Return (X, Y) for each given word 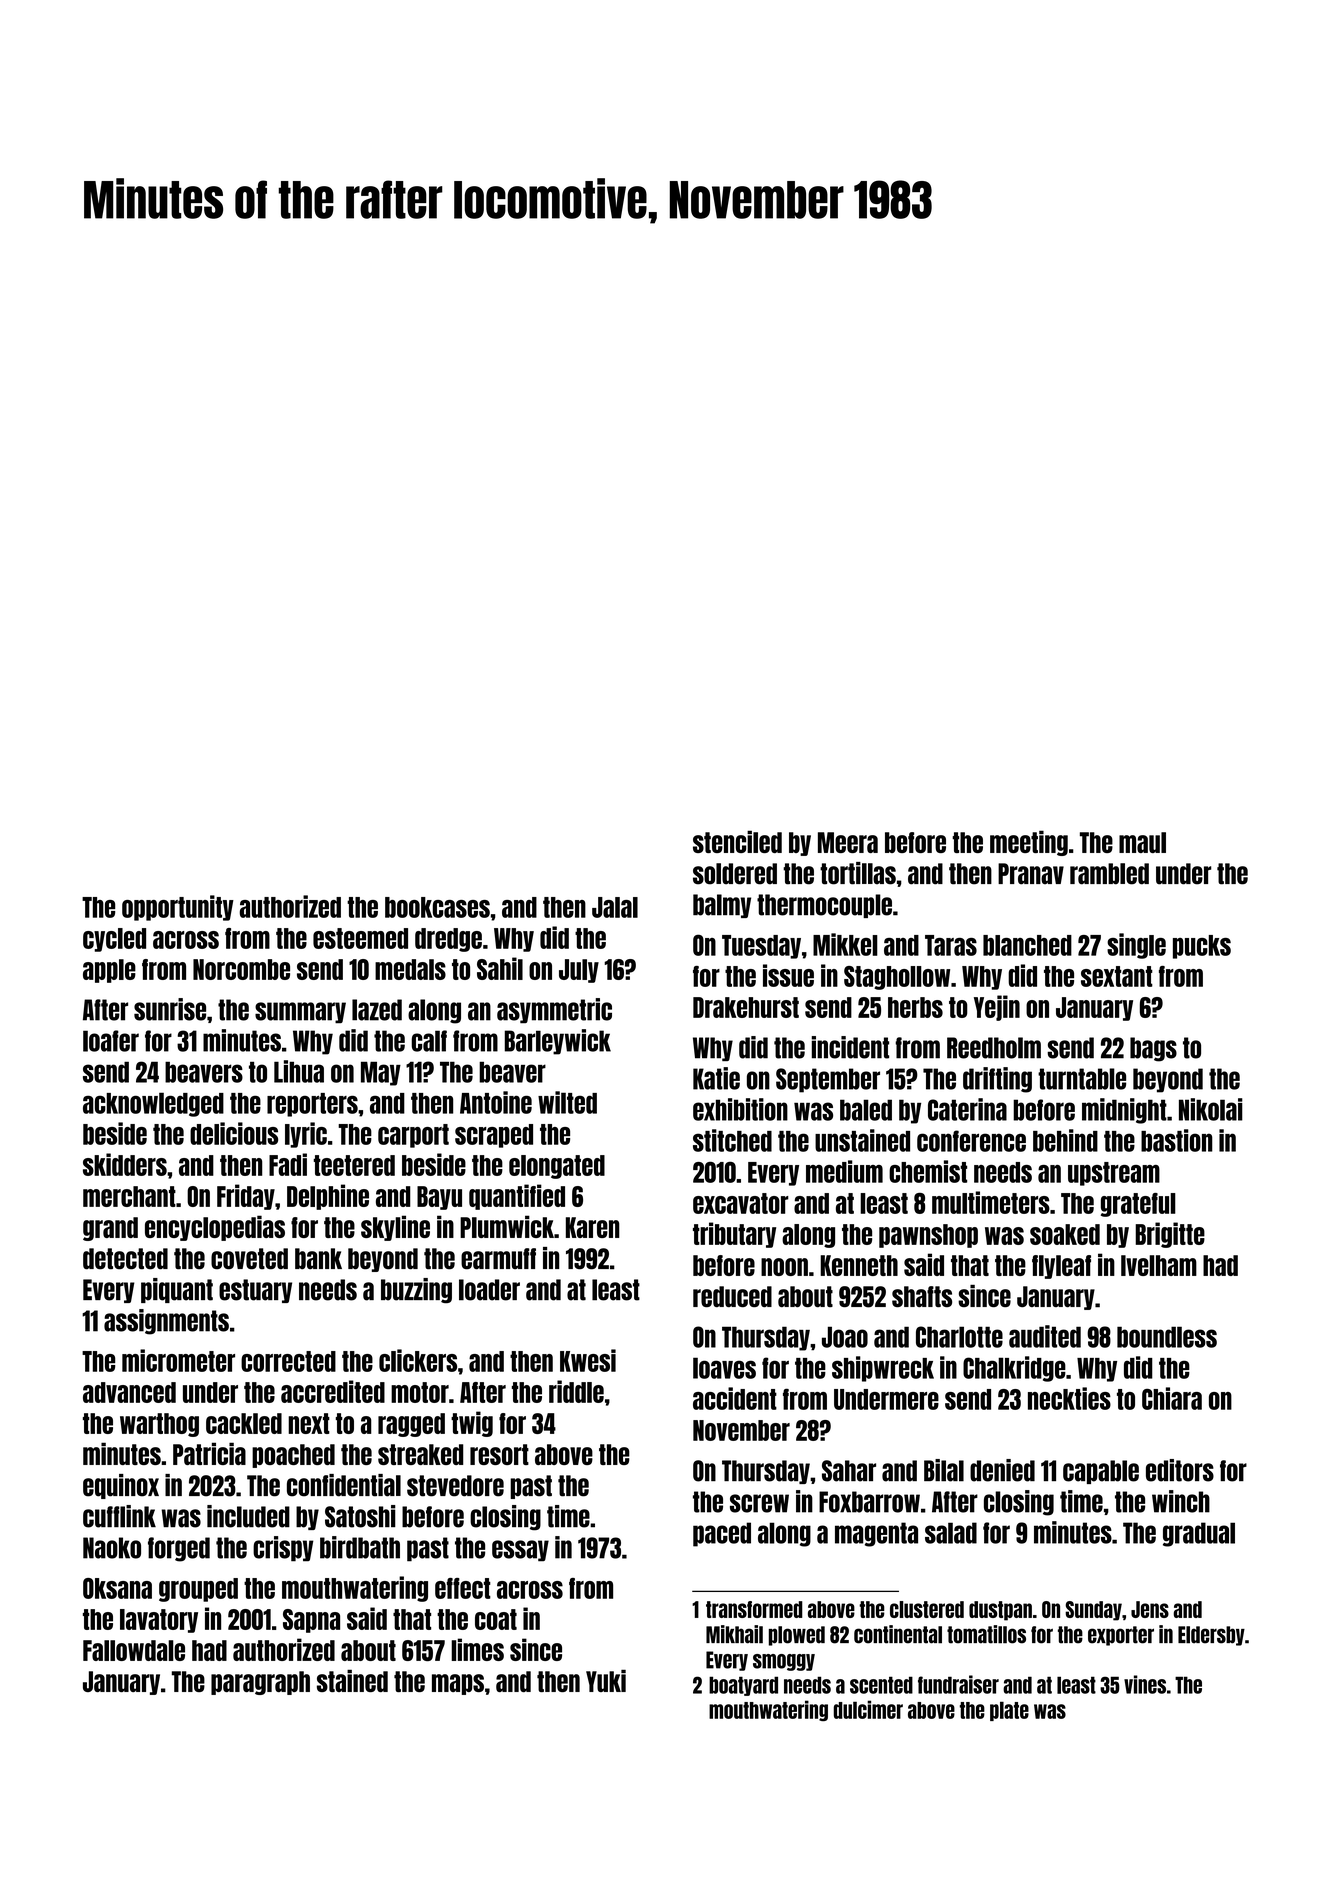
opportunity (178, 908)
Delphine (328, 1197)
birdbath (360, 1547)
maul (1142, 842)
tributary (734, 1235)
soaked (1065, 1234)
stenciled (737, 841)
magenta (876, 1534)
